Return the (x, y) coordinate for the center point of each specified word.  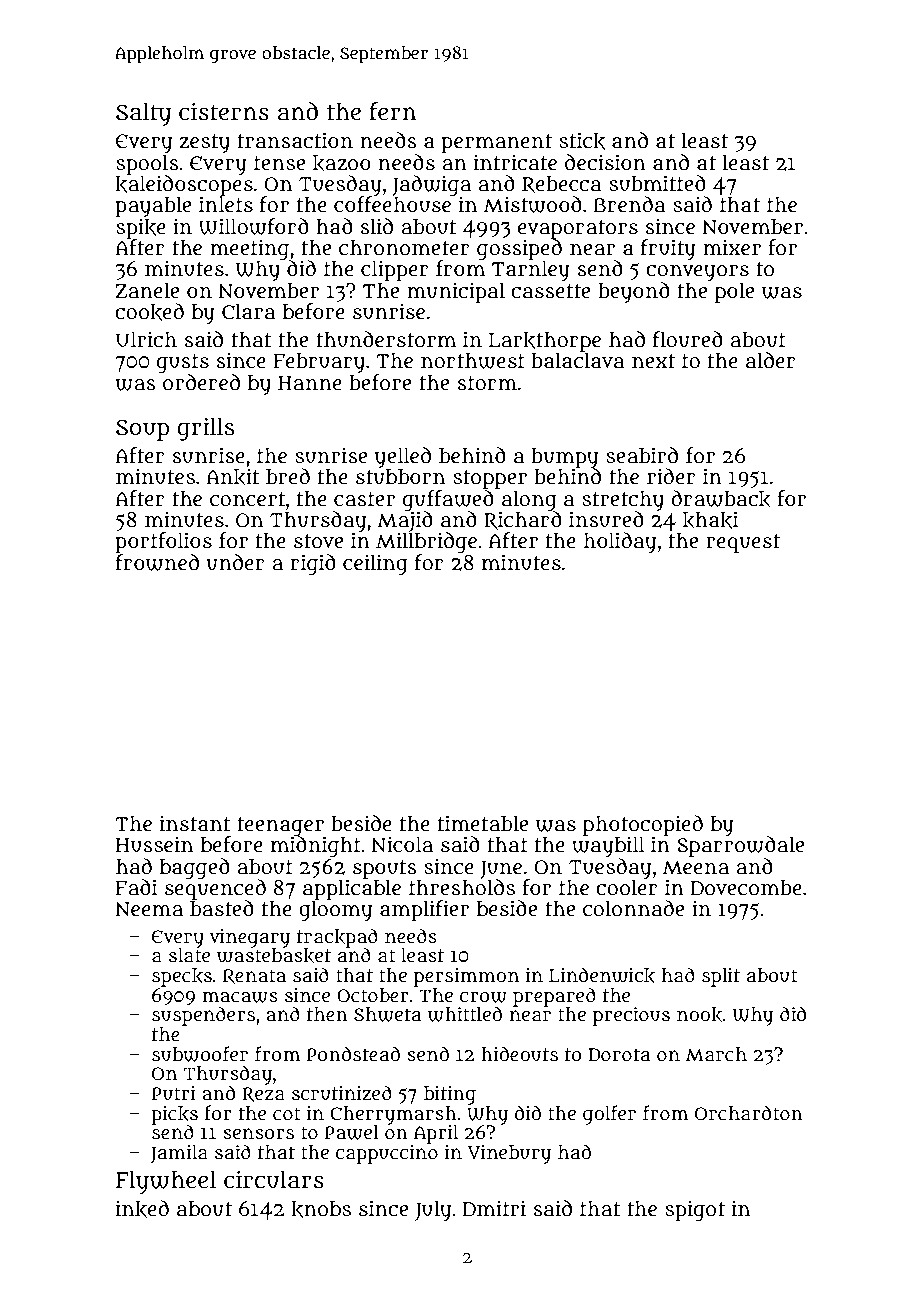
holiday (620, 542)
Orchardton (749, 1113)
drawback (721, 499)
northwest (473, 360)
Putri (173, 1093)
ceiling (375, 564)
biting (450, 1095)
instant (195, 823)
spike (141, 228)
